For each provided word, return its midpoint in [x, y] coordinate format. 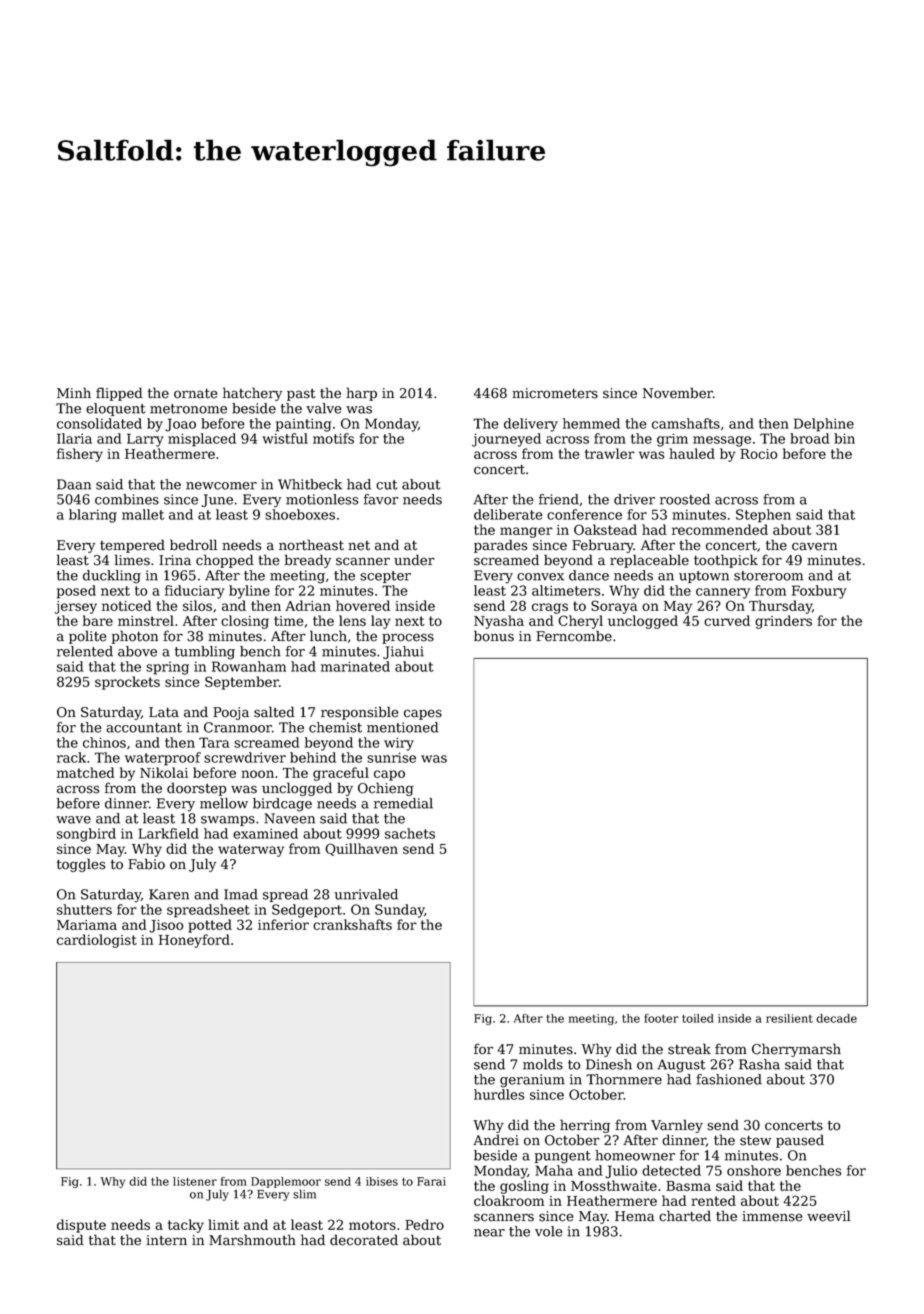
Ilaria [74, 438]
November [678, 393]
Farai [431, 1181]
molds [543, 1064]
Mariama [87, 925]
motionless [322, 499]
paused [800, 1141]
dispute [81, 1226]
